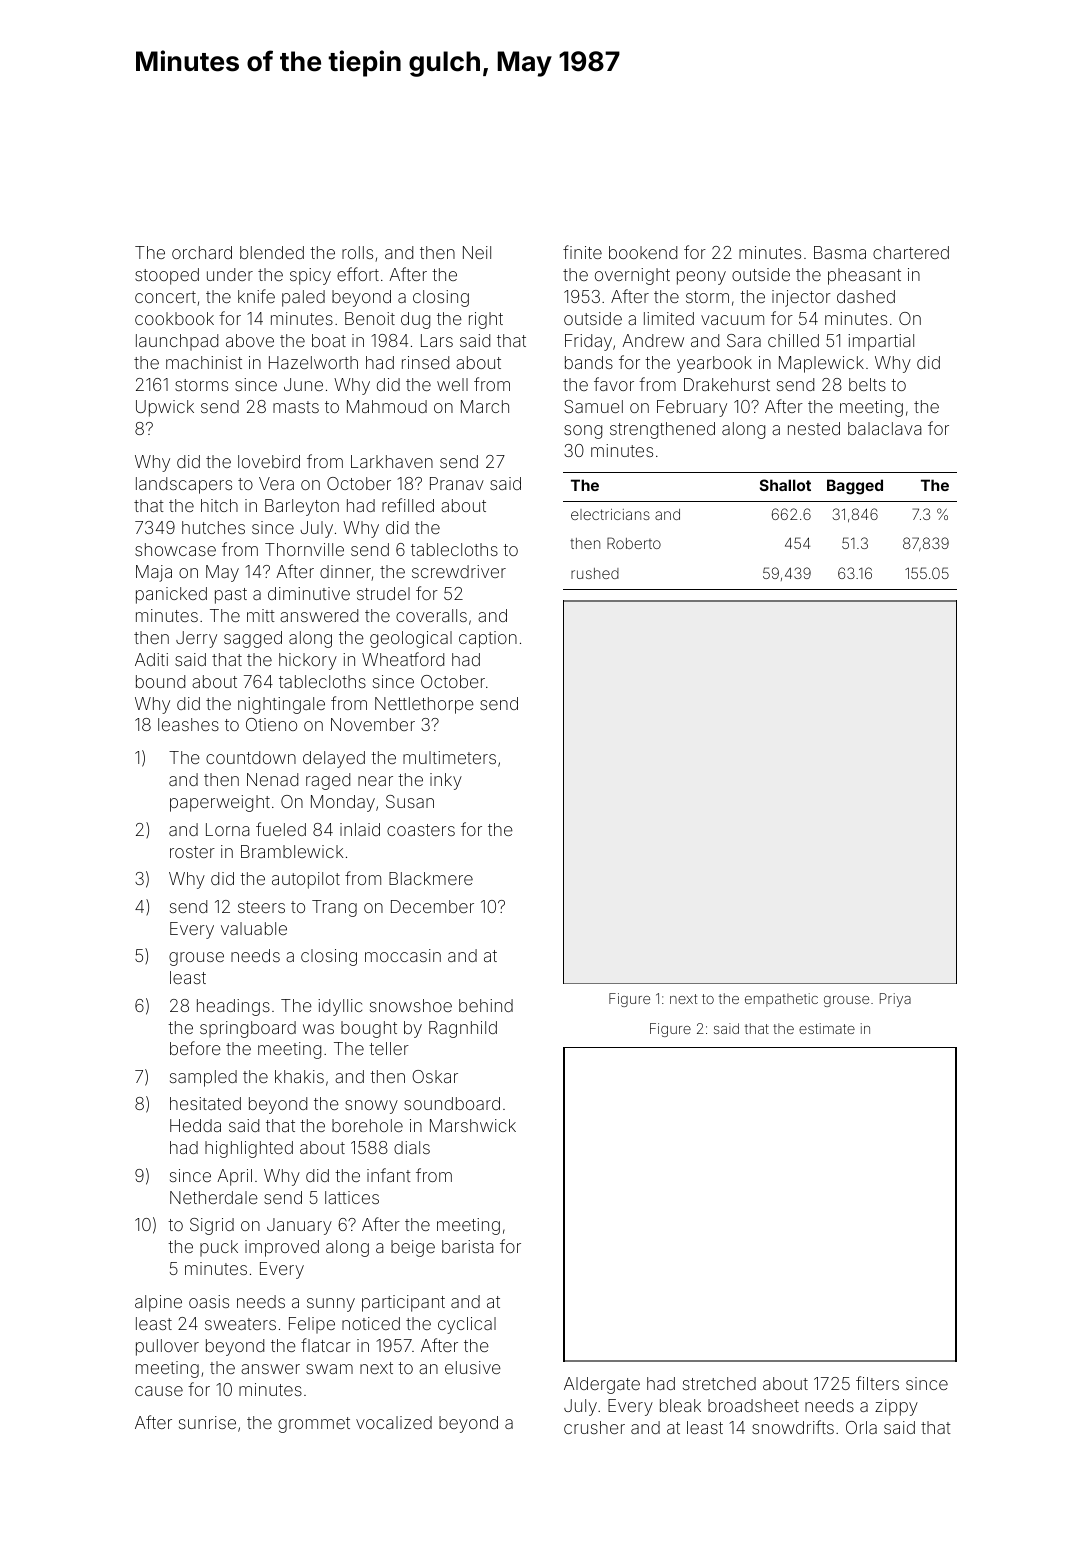 Image resolution: width=1091 pixels, height=1542 pixels. I want to click on valuable, so click(254, 928).
